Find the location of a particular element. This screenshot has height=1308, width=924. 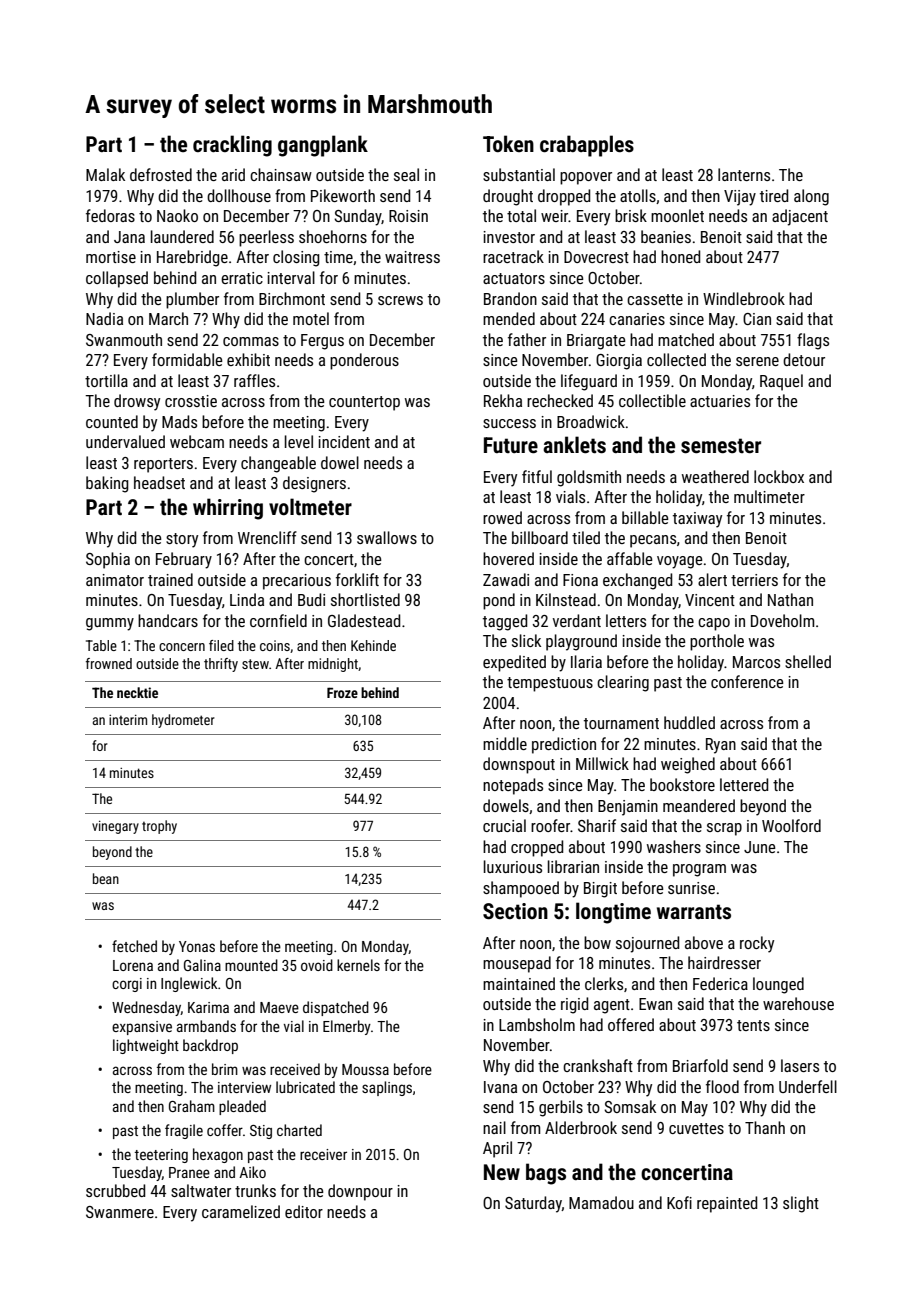

voyage is located at coordinates (680, 562).
